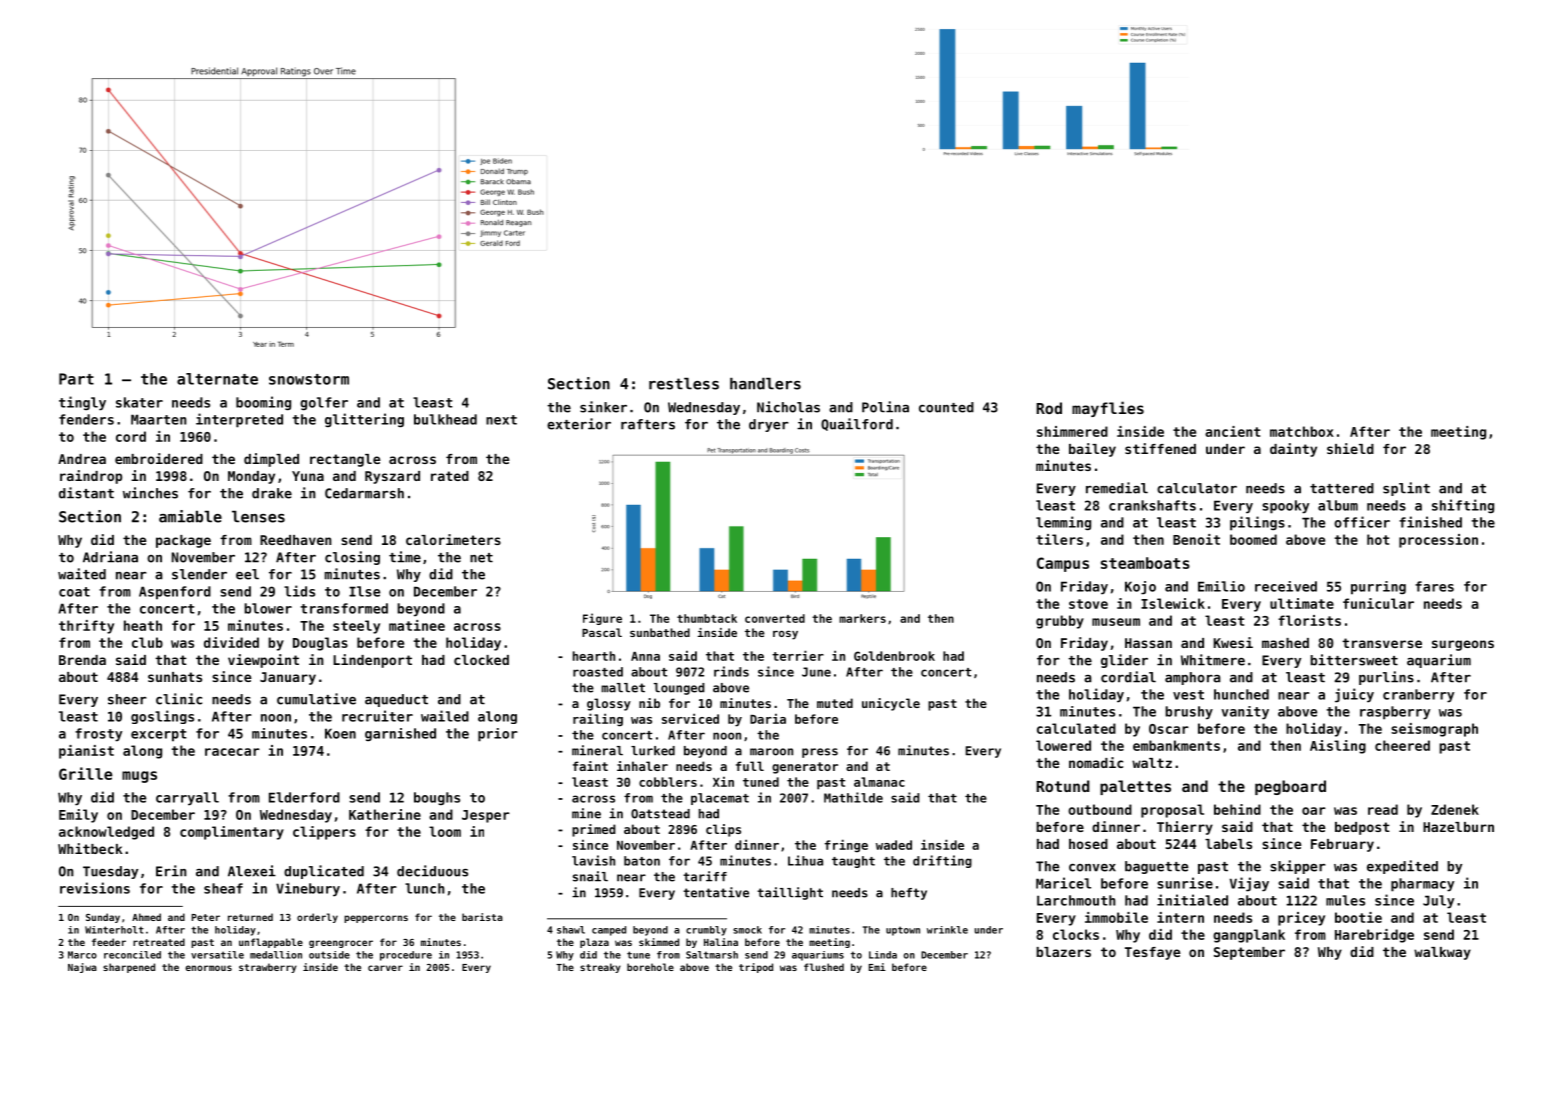 This page has height=1099, width=1555. I want to click on Goldenbrook, so click(894, 656).
